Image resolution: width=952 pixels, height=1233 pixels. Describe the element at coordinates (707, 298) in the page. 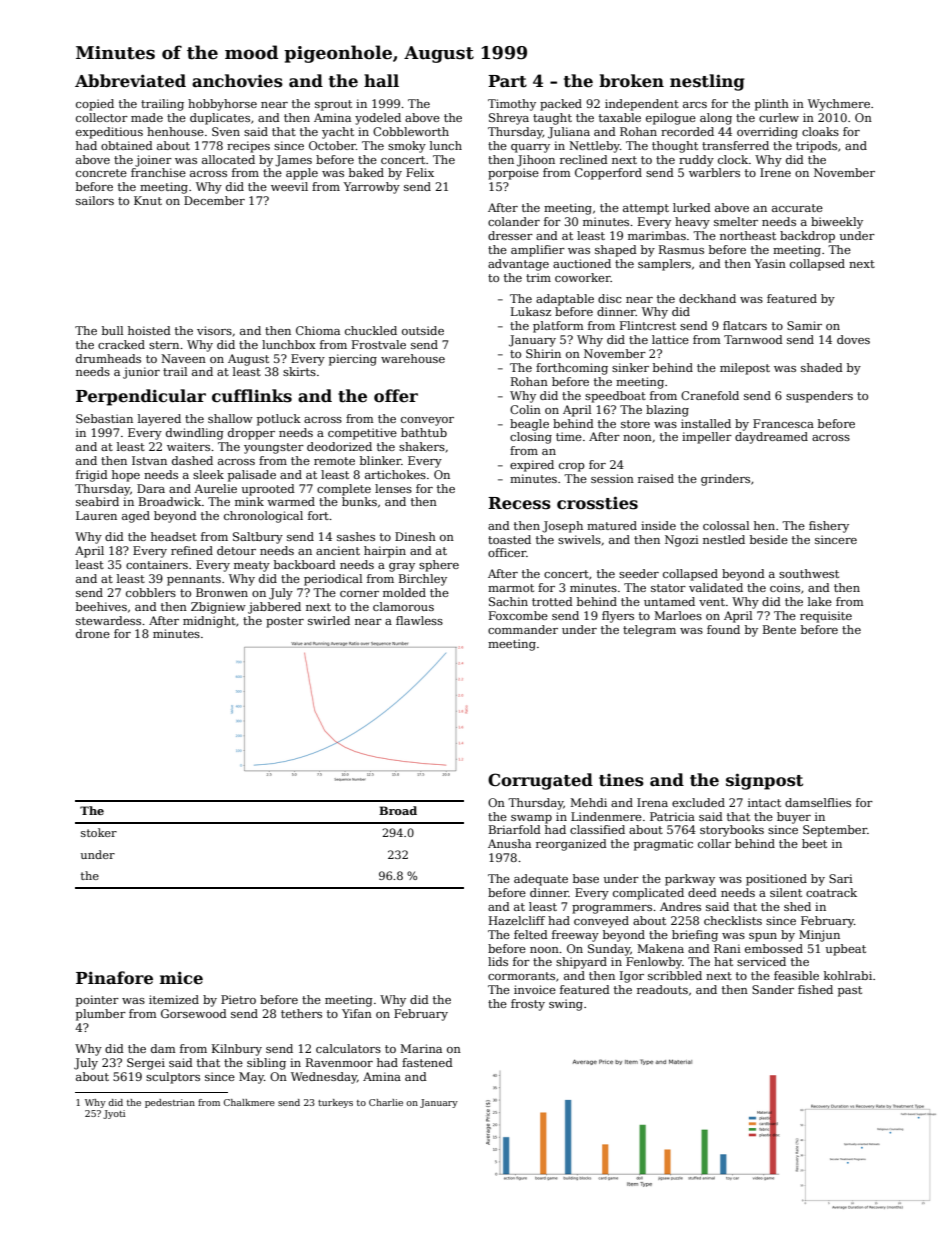

I see `deckhand` at that location.
